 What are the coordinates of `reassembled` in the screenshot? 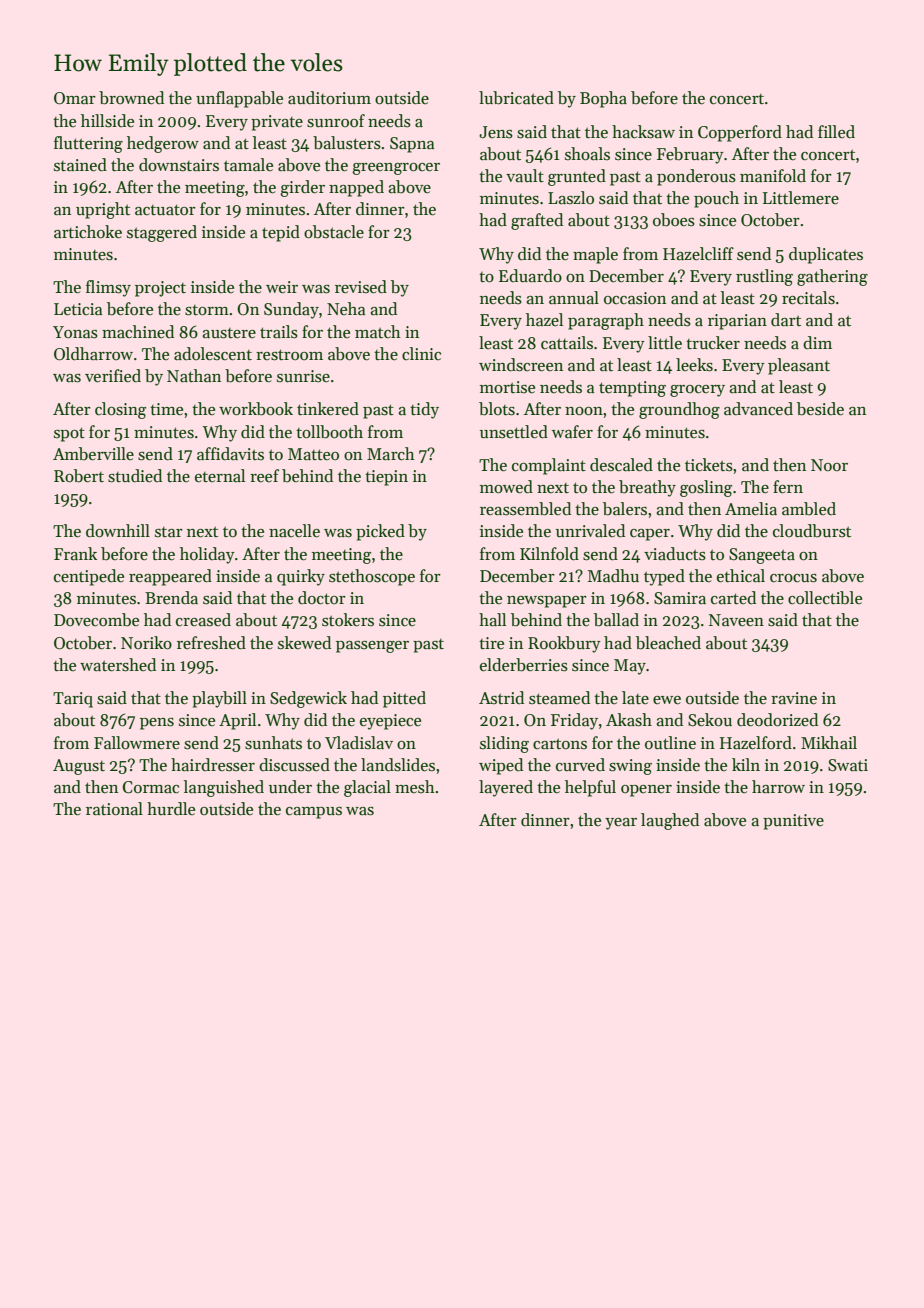 It's located at (525, 509).
